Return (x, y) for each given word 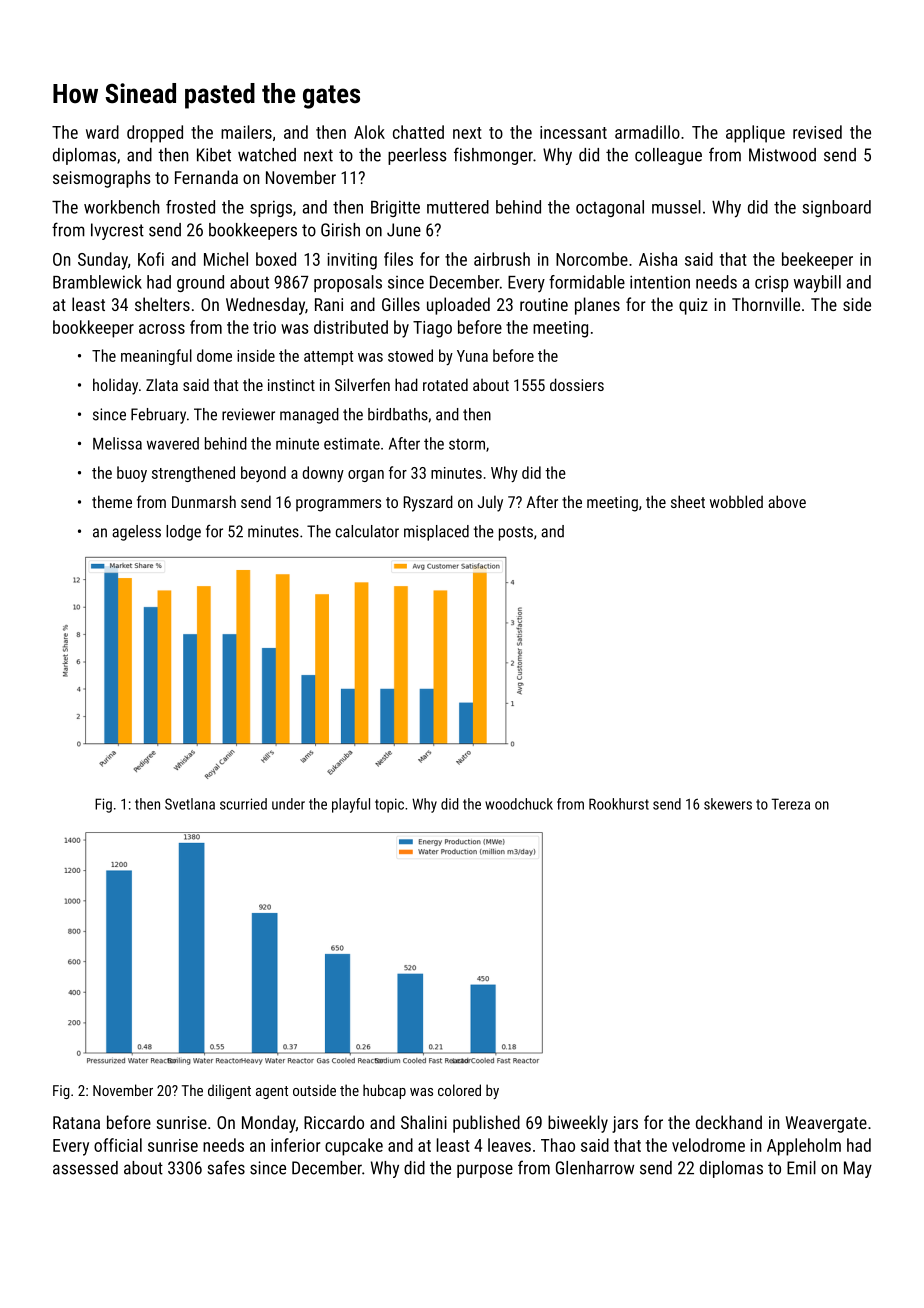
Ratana (76, 1122)
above (787, 501)
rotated (445, 384)
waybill (817, 284)
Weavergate (826, 1124)
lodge (183, 533)
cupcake (354, 1147)
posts (516, 533)
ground (200, 283)
